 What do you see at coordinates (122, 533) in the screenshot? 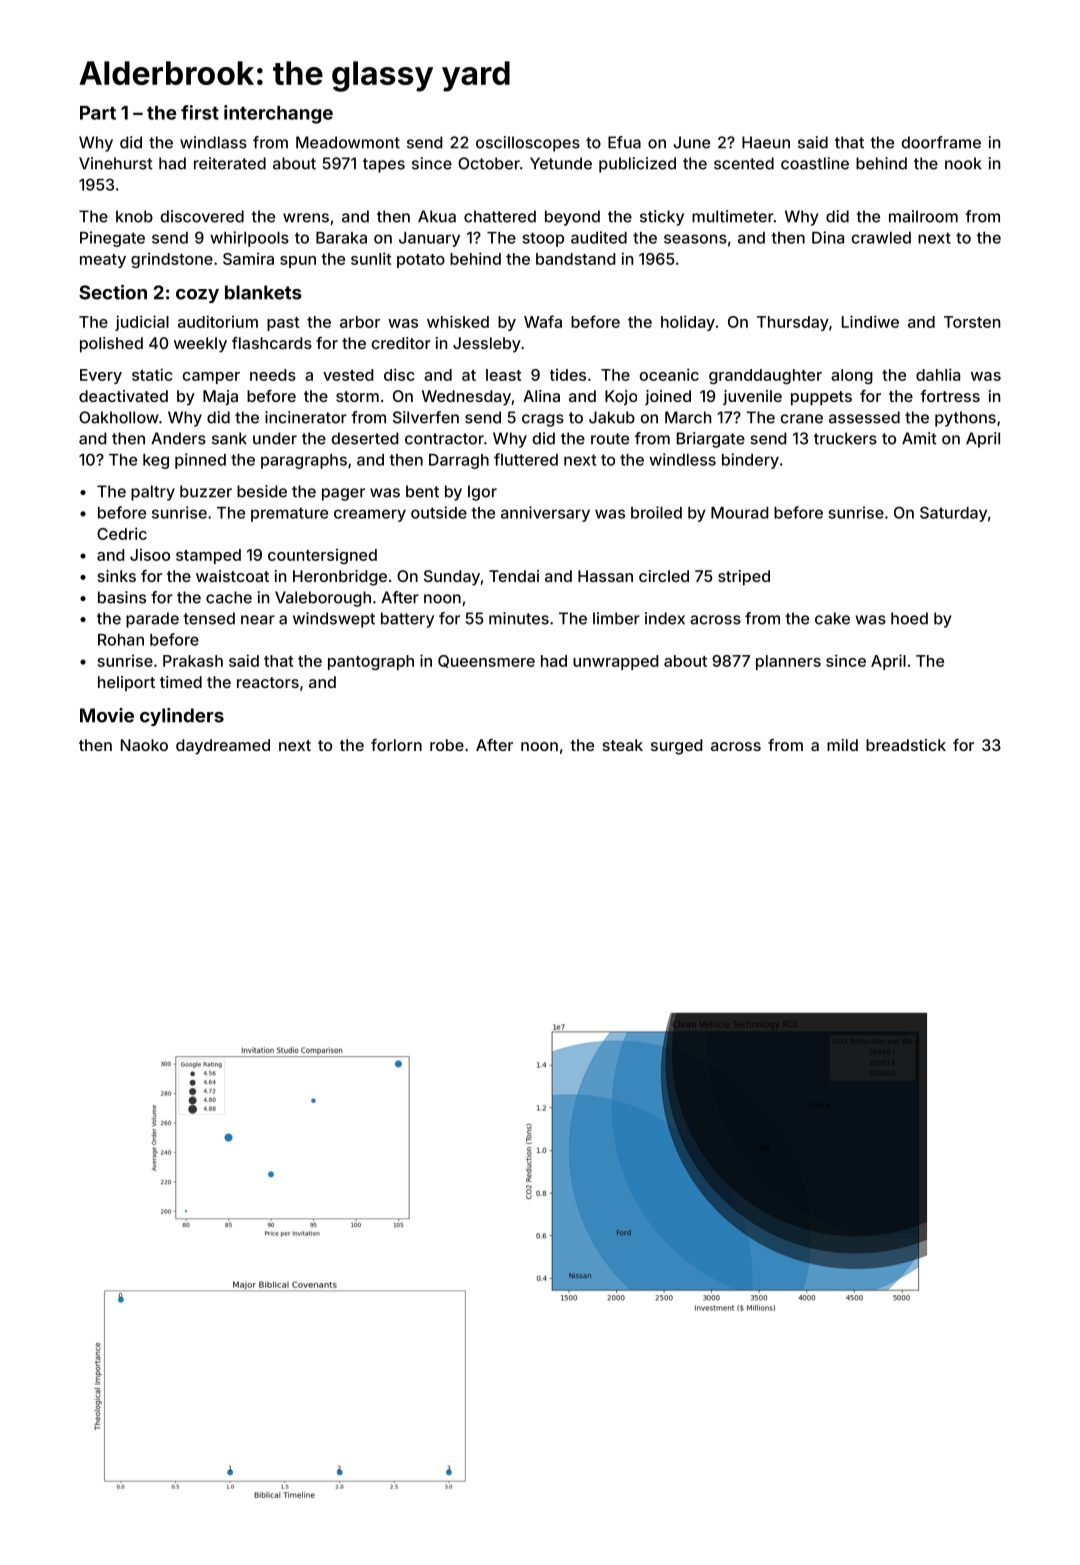
I see `Cedric` at bounding box center [122, 533].
